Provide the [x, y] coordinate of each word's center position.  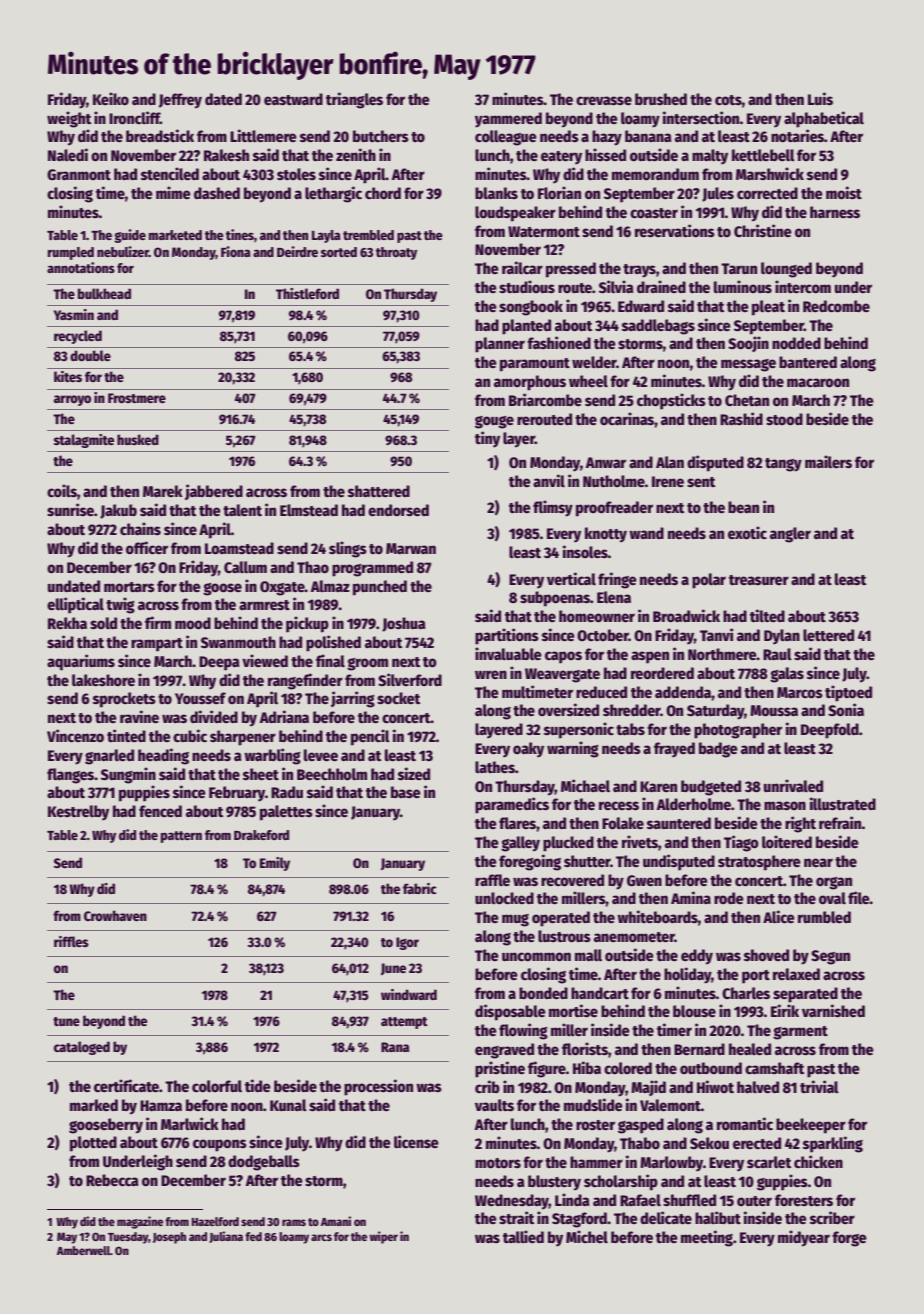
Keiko [111, 98]
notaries [797, 135]
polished [333, 643]
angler [790, 535]
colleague [506, 138]
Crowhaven [115, 915]
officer [147, 547]
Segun [830, 957]
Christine [763, 230]
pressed [571, 270]
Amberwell [83, 1250]
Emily [275, 864]
